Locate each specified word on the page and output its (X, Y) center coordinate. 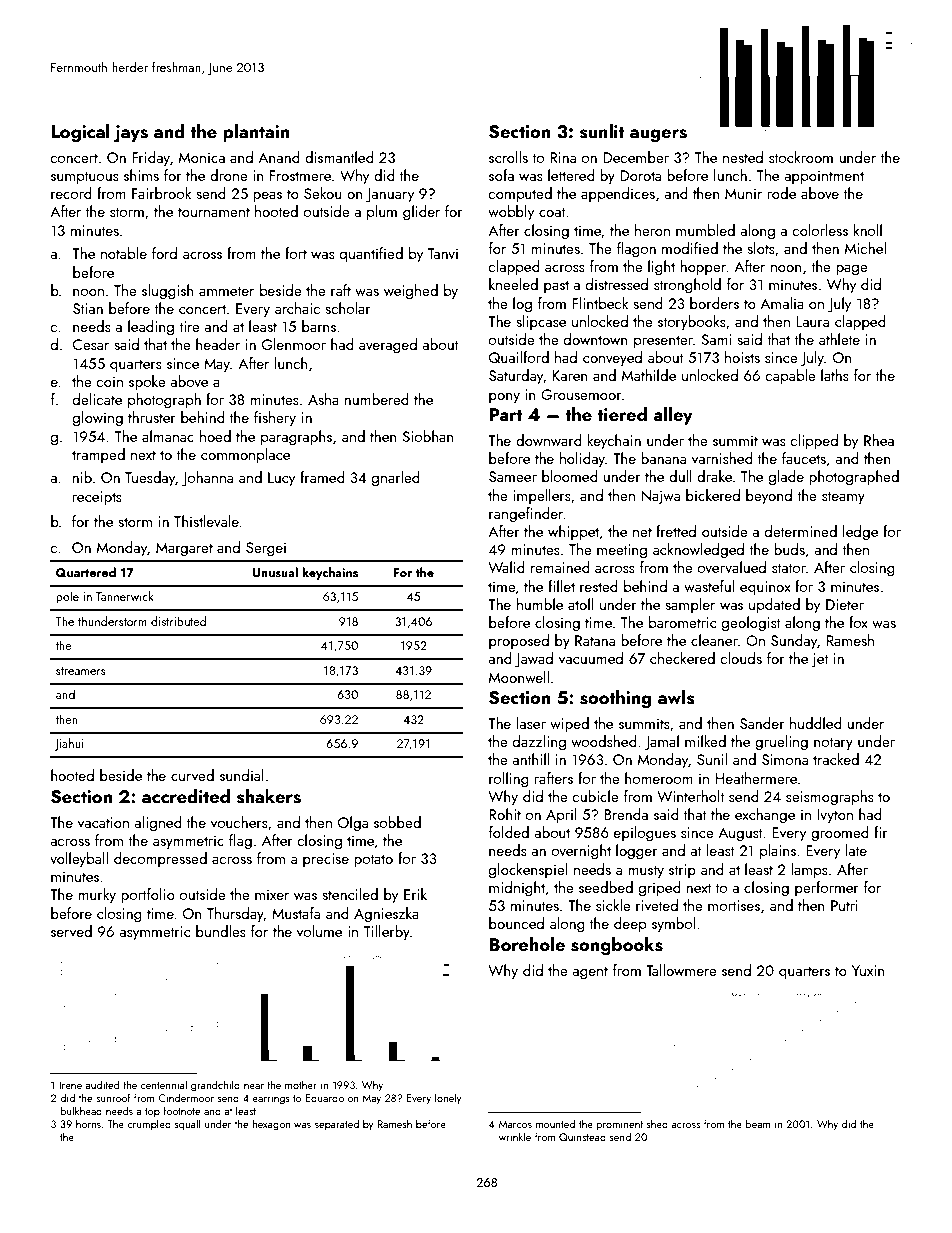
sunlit (602, 131)
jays (131, 134)
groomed (840, 834)
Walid (506, 567)
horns (88, 1123)
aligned (158, 824)
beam (758, 1123)
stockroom (801, 157)
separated (337, 1124)
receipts (97, 498)
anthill (530, 759)
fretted (676, 531)
